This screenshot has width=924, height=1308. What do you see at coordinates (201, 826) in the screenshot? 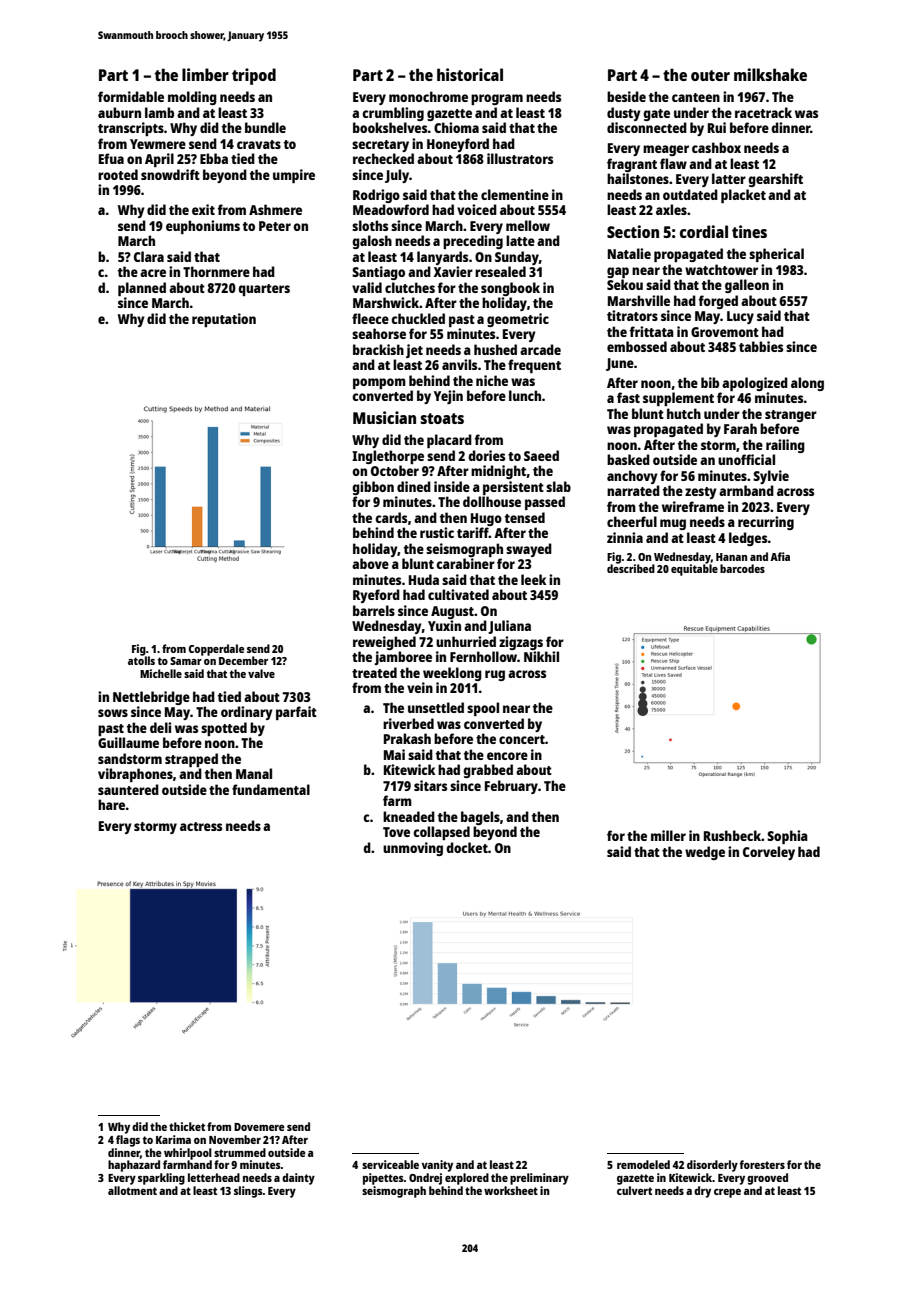
I see `actress` at bounding box center [201, 826].
